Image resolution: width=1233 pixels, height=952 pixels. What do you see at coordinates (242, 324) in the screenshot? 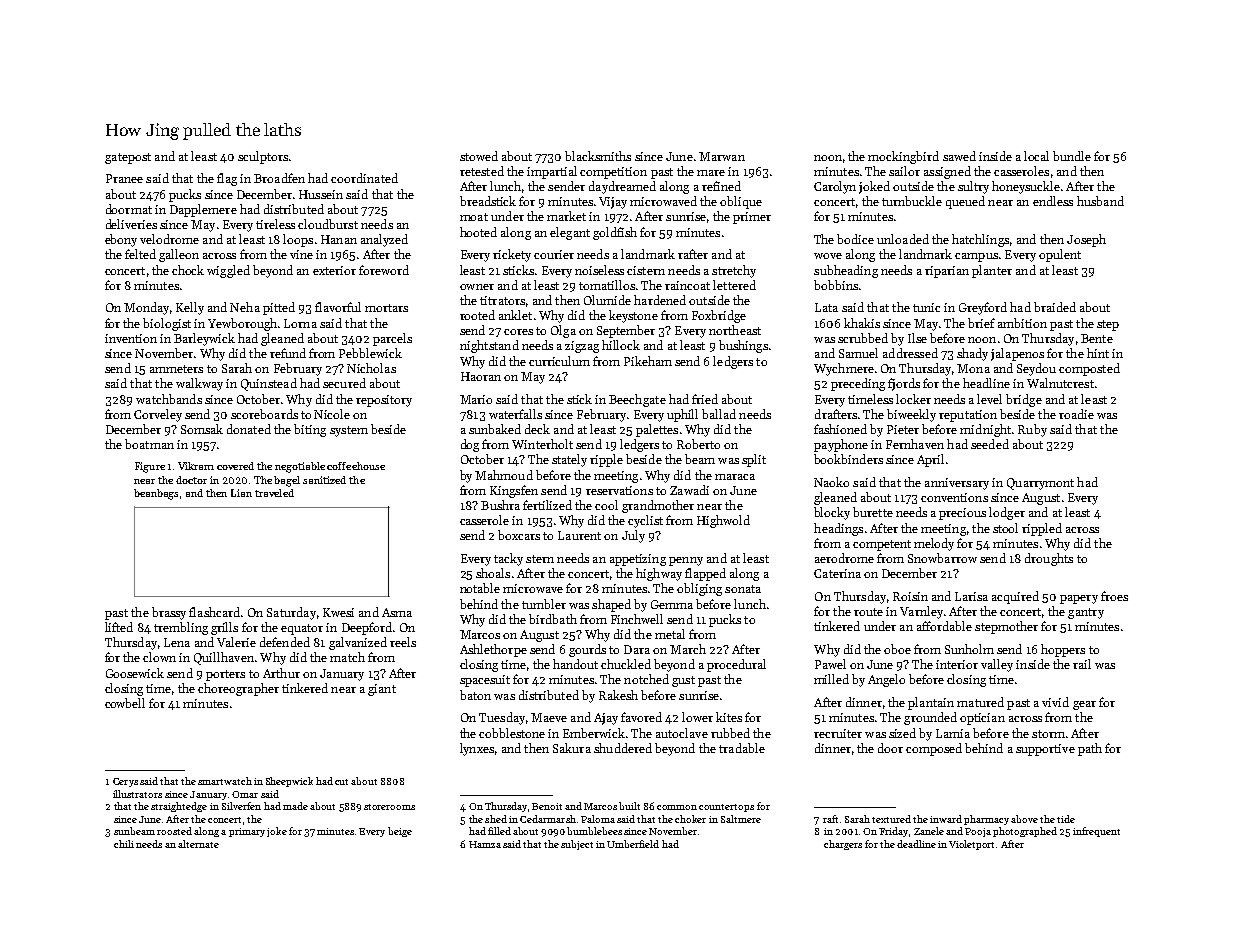
I see `Yewborough` at bounding box center [242, 324].
